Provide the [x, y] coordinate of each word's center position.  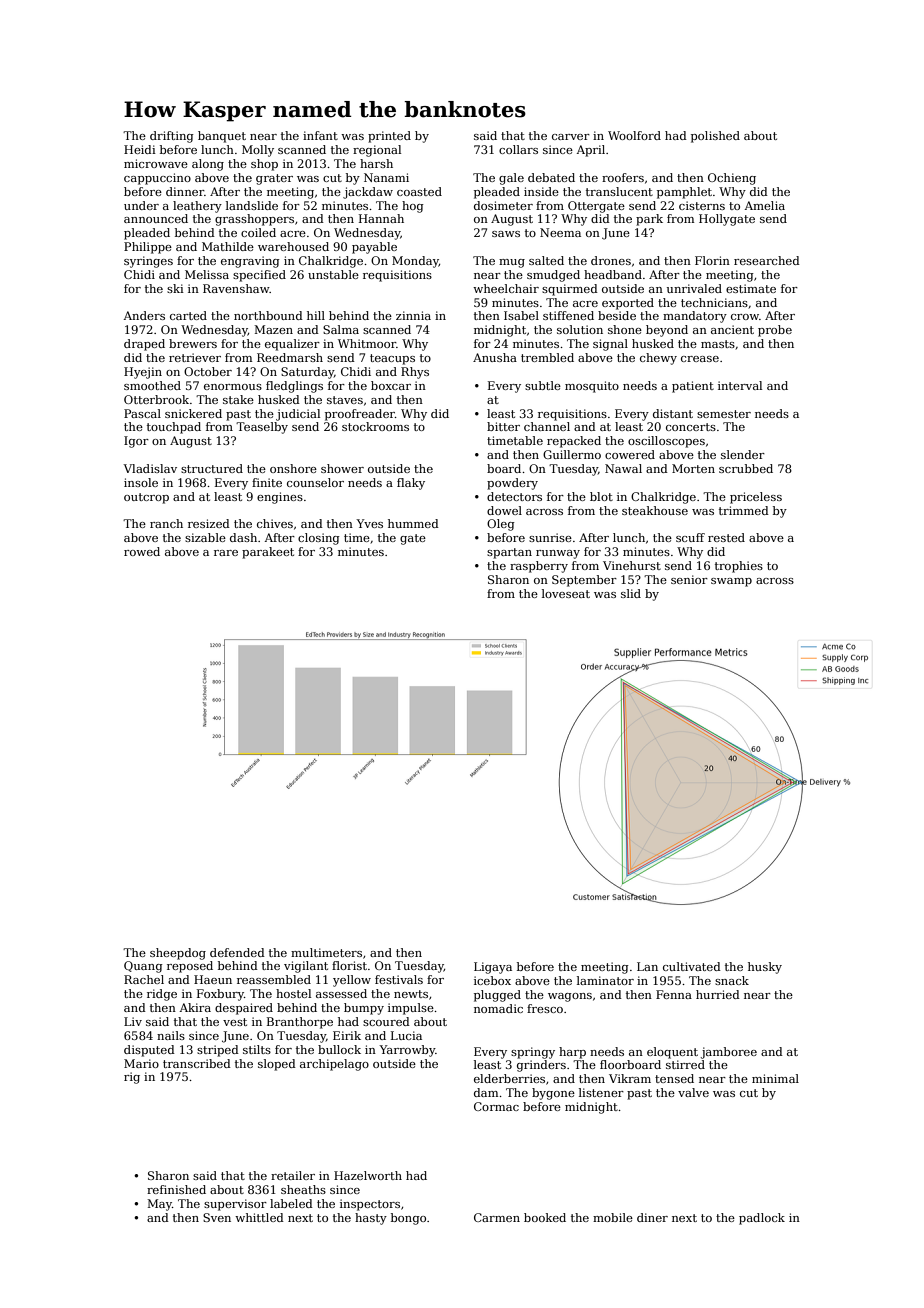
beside [617, 315]
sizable [205, 537]
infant [320, 135]
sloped [277, 1065]
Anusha [495, 357]
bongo [408, 1219]
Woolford [634, 135]
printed [389, 137]
